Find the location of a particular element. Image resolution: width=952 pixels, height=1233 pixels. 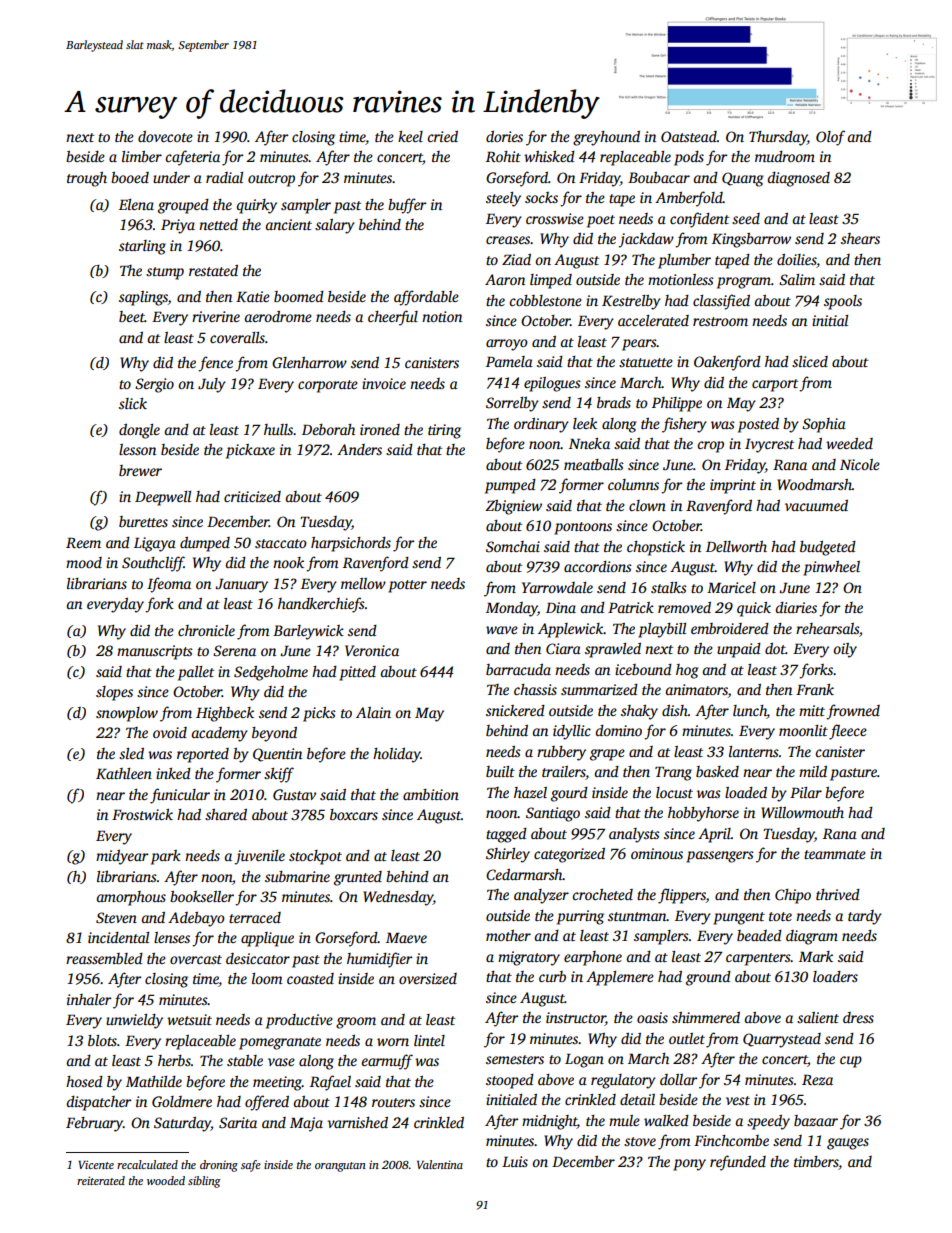

Somchai is located at coordinates (513, 546).
